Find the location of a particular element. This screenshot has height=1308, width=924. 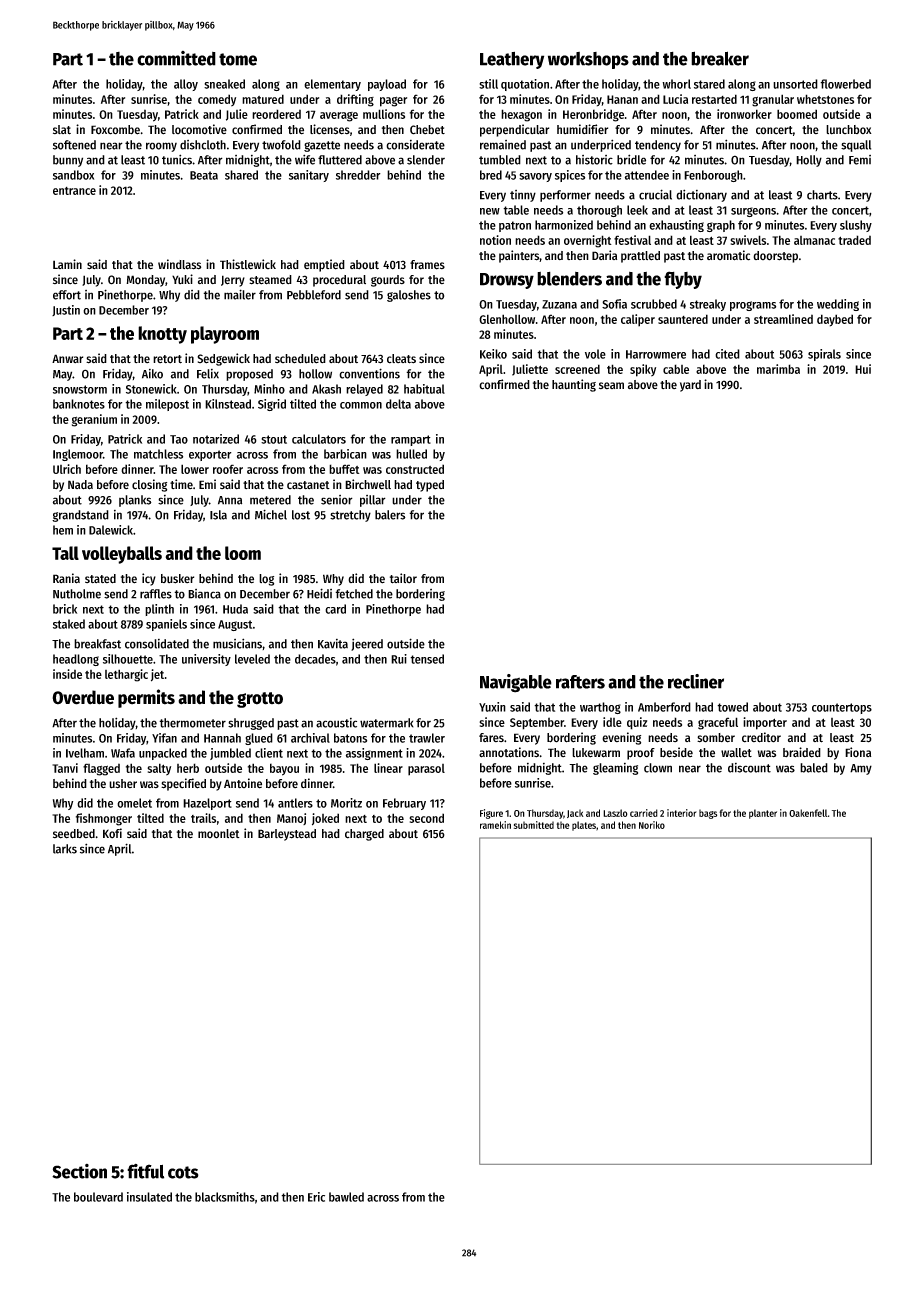

committed is located at coordinates (176, 58).
